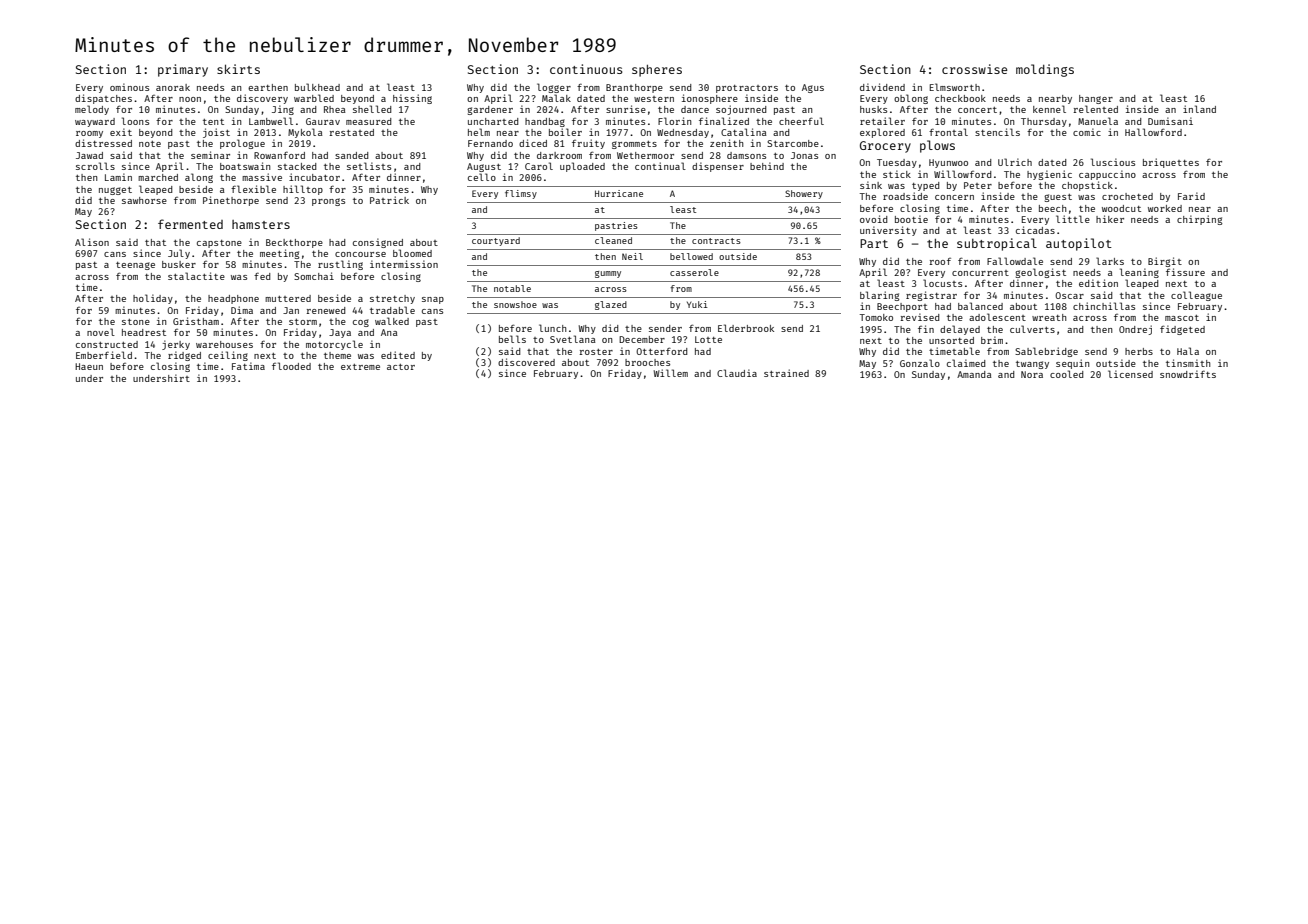 This screenshot has width=1308, height=924. What do you see at coordinates (1045, 70) in the screenshot?
I see `moldings` at bounding box center [1045, 70].
